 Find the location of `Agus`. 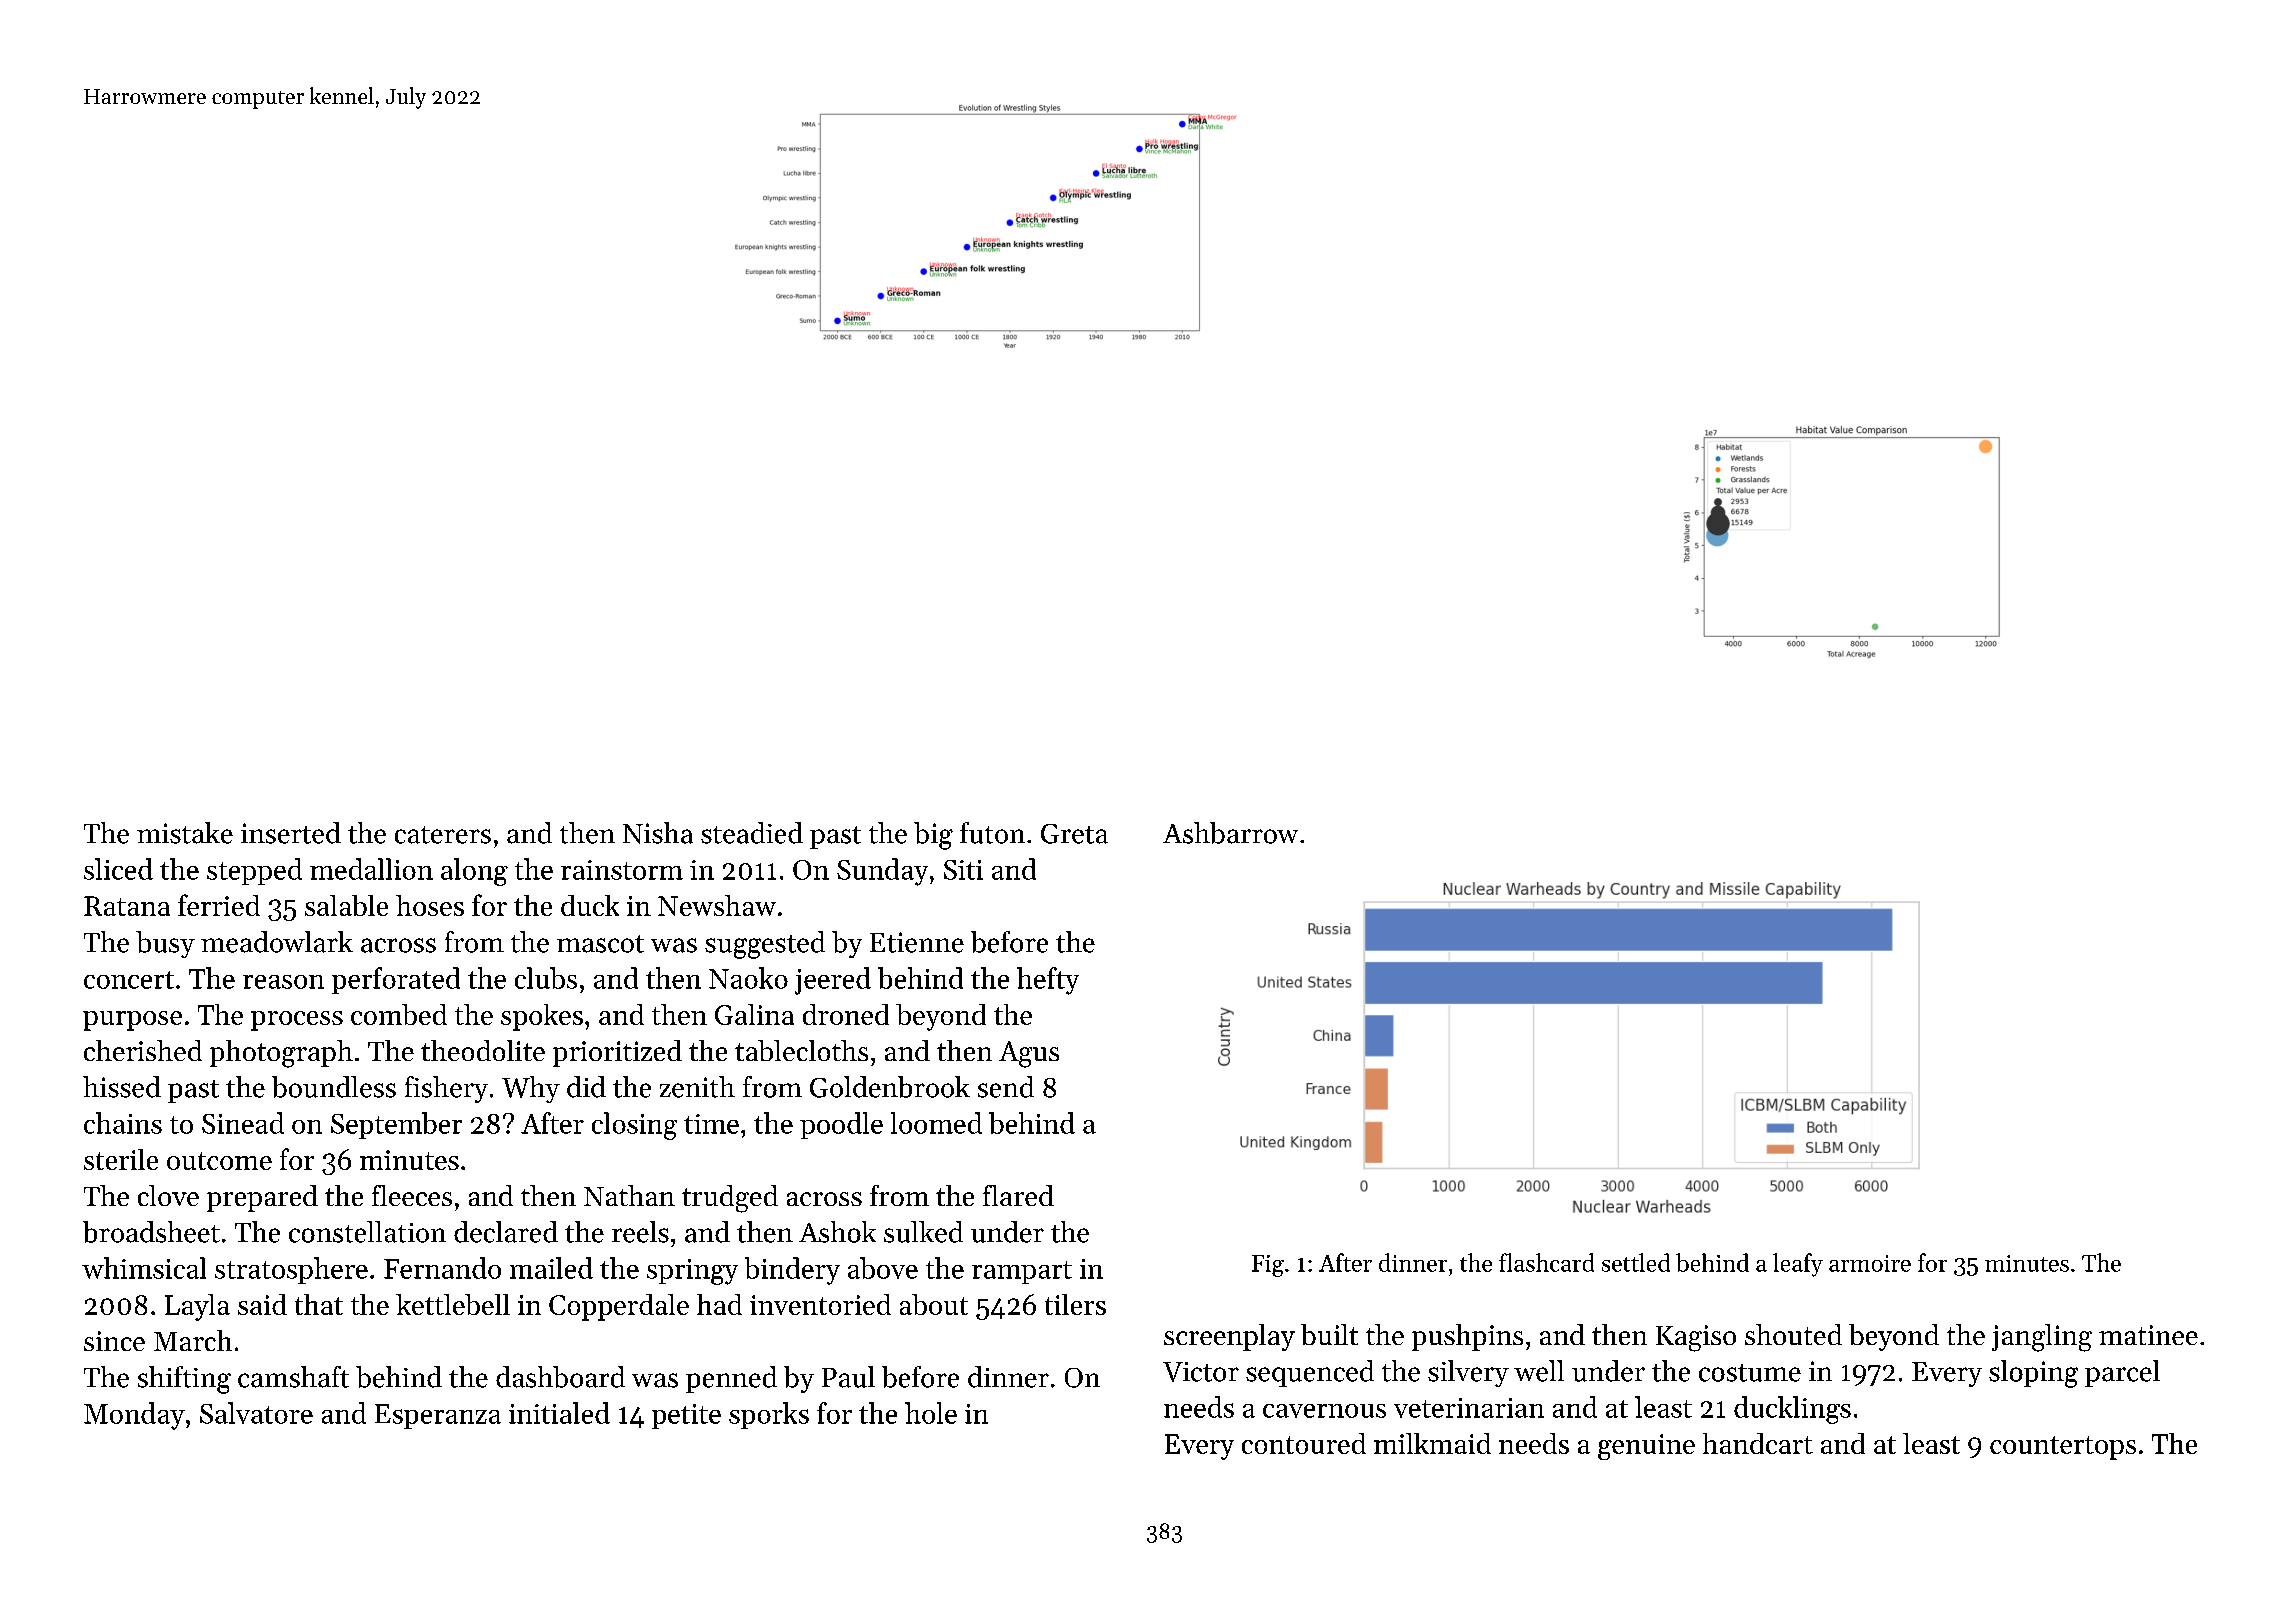

Agus is located at coordinates (1029, 1054).
